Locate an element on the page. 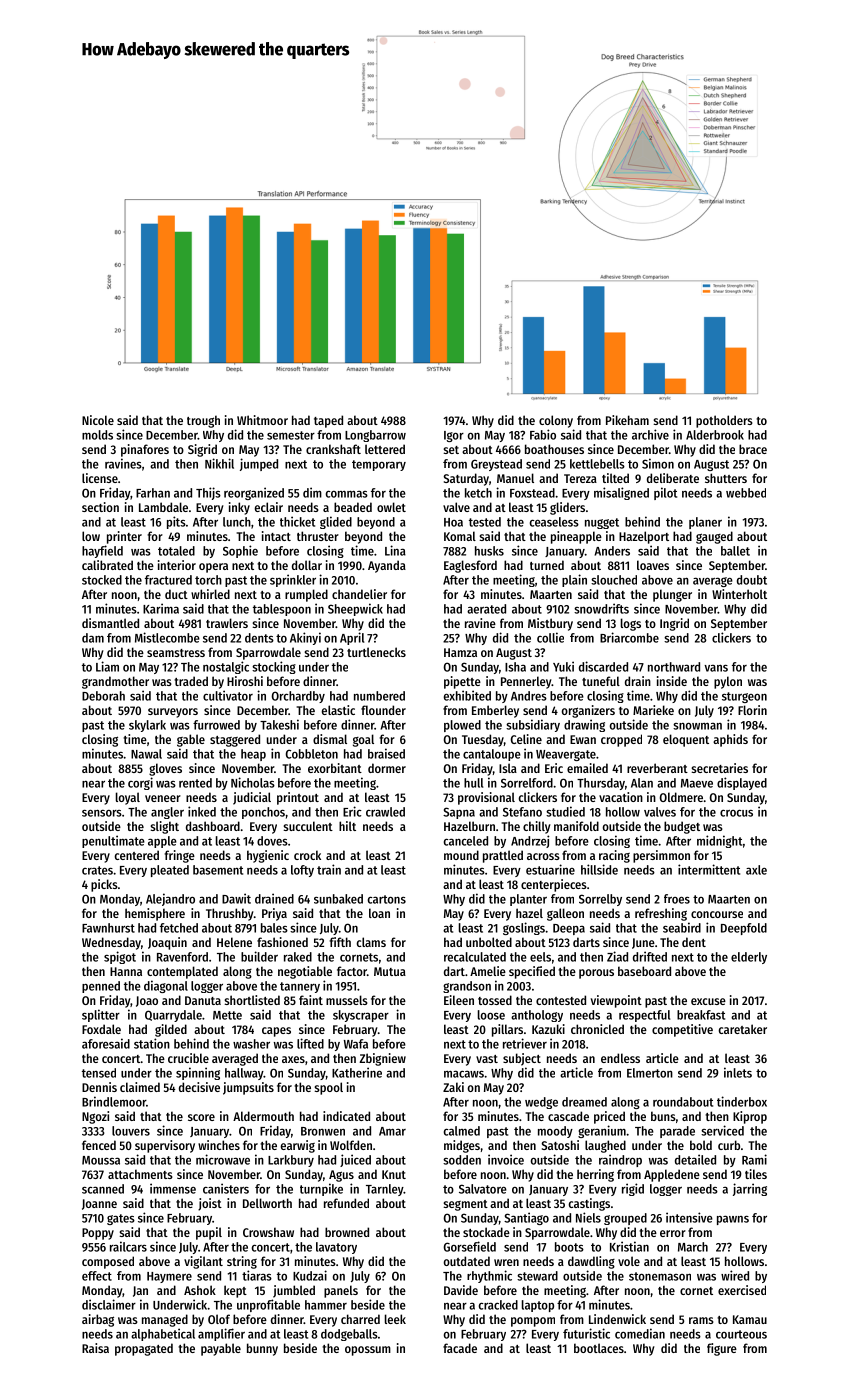 This image has height=1400, width=849. Whitmoor is located at coordinates (262, 420).
